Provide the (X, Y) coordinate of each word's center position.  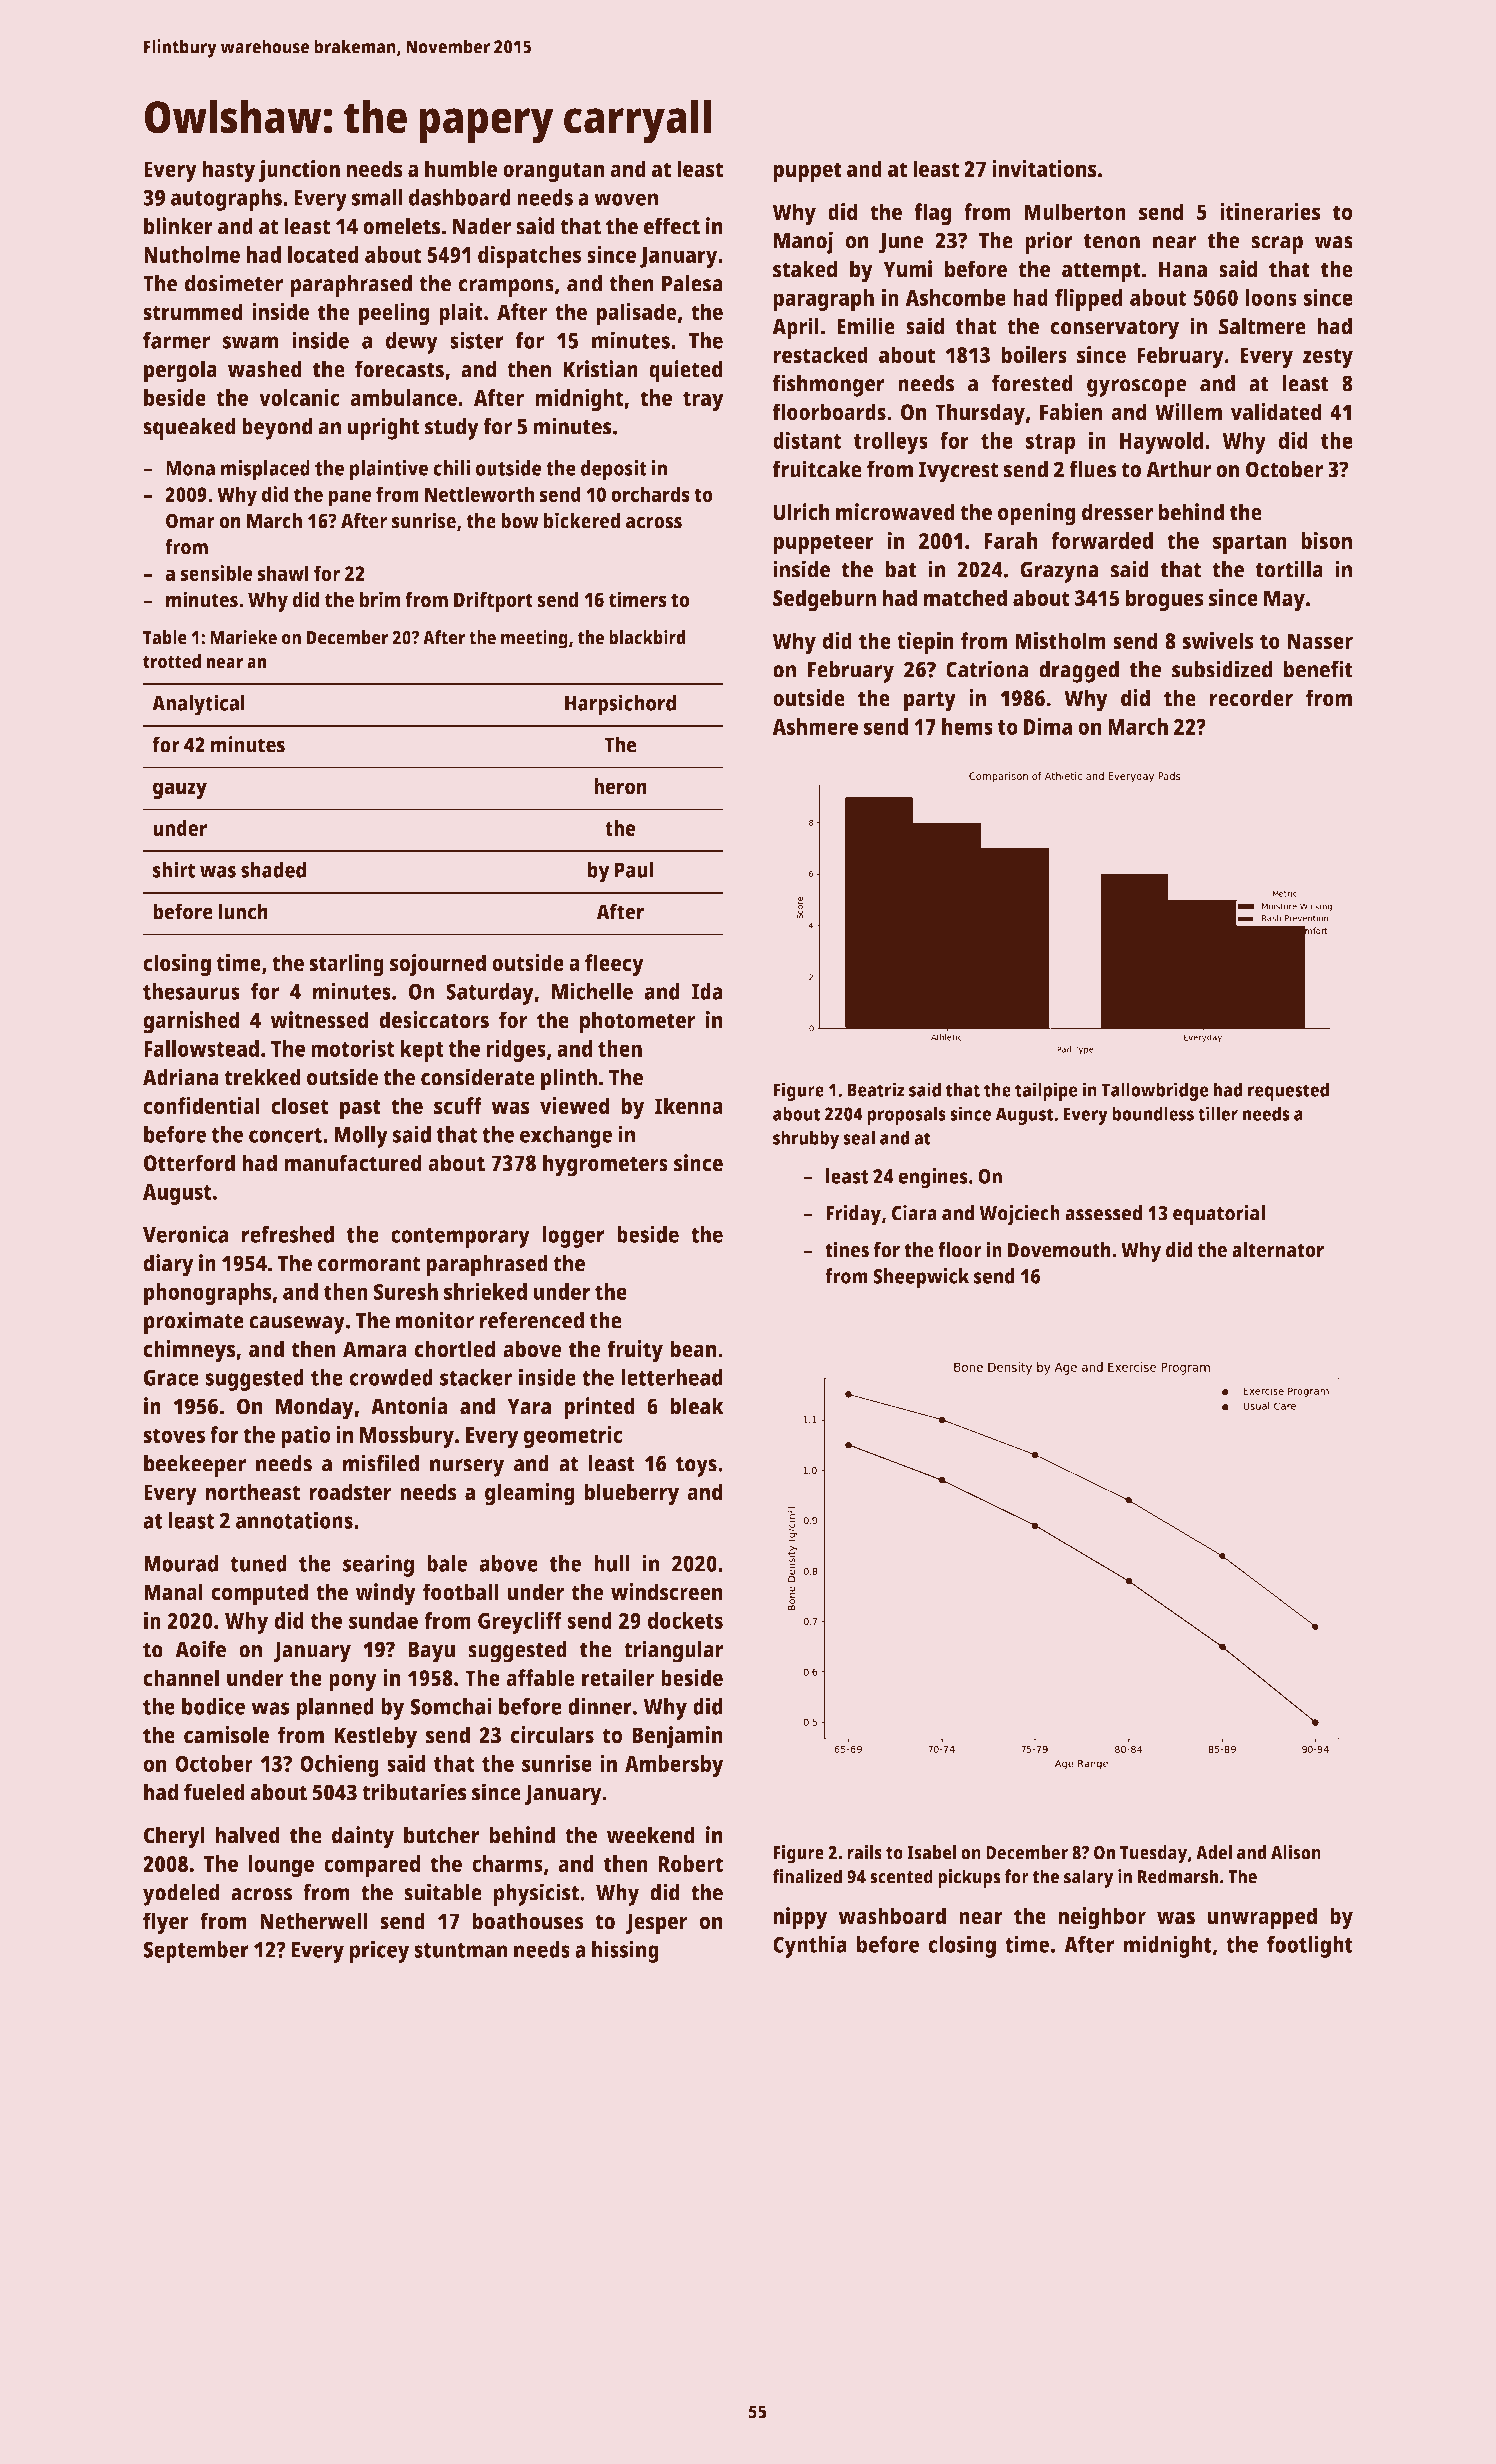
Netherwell (314, 1921)
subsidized (1222, 669)
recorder (1251, 698)
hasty (228, 171)
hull (612, 1563)
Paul (634, 869)
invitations (1044, 168)
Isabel (931, 1852)
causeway (297, 1325)
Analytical (198, 705)
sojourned (438, 965)
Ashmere (815, 726)
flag (932, 214)
